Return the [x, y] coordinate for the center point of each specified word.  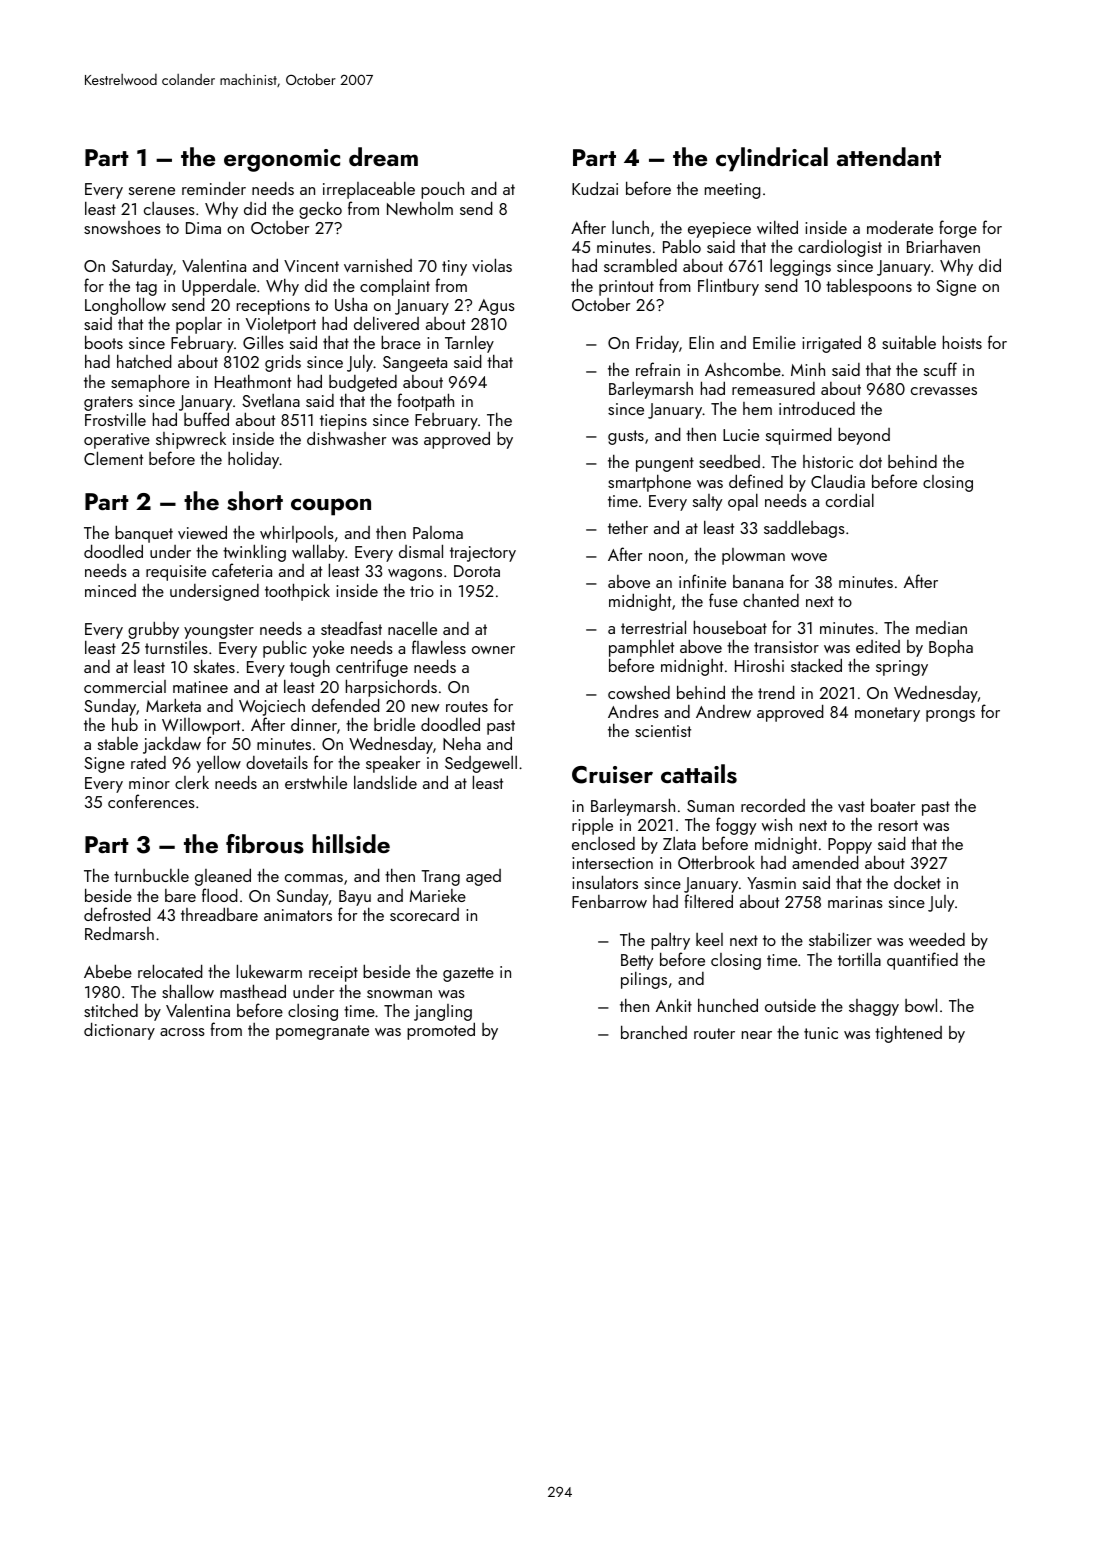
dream [383, 156]
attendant [889, 156]
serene [152, 191]
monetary [887, 714]
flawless [439, 647]
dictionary [119, 1031]
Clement [113, 458]
